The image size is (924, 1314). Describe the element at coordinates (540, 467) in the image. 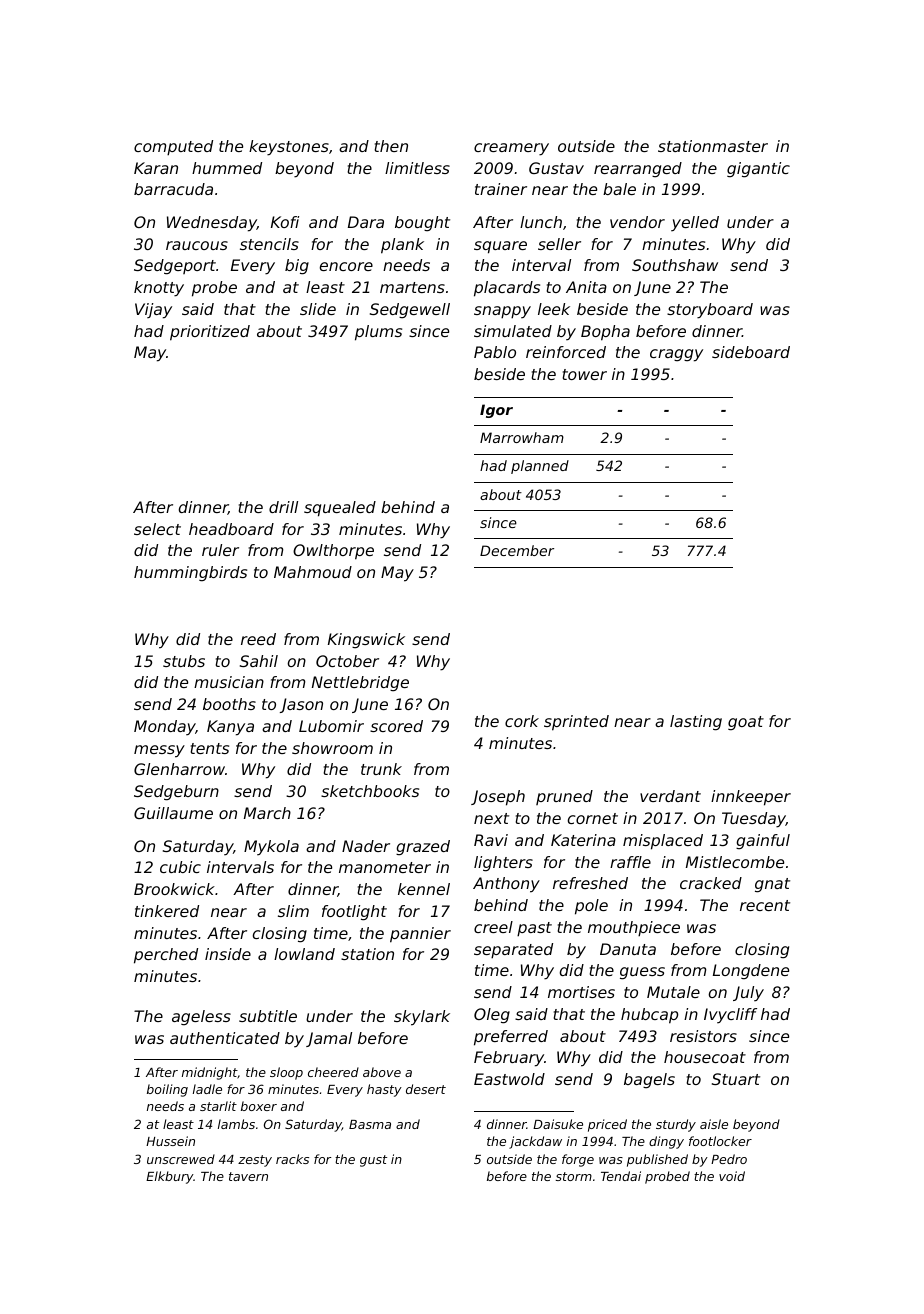

I see `planned` at that location.
